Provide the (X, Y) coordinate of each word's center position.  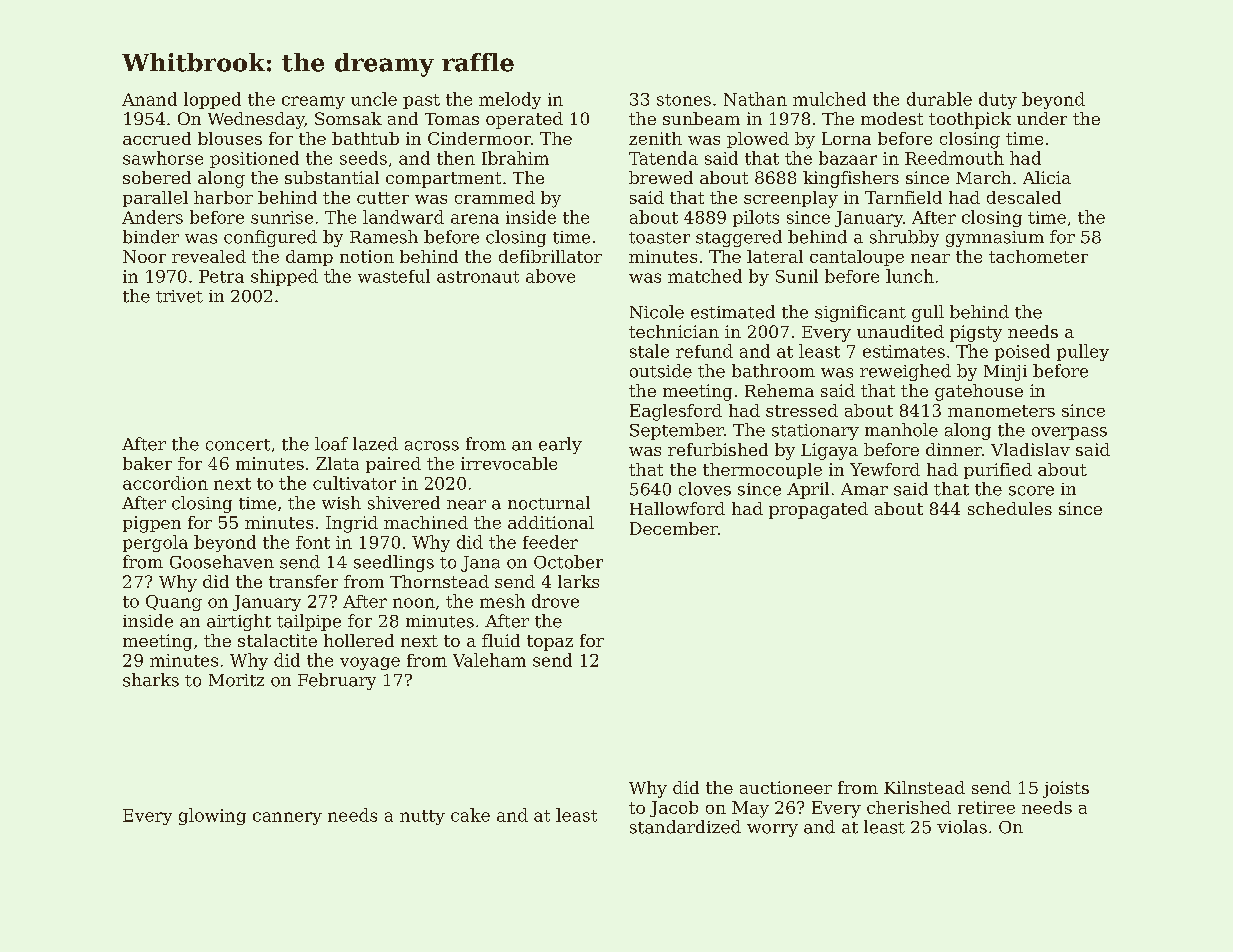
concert (238, 445)
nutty (422, 817)
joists (1066, 789)
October (568, 562)
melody (510, 100)
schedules (1010, 508)
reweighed (905, 372)
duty (998, 100)
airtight (239, 622)
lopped (212, 100)
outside (661, 371)
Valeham (489, 660)
